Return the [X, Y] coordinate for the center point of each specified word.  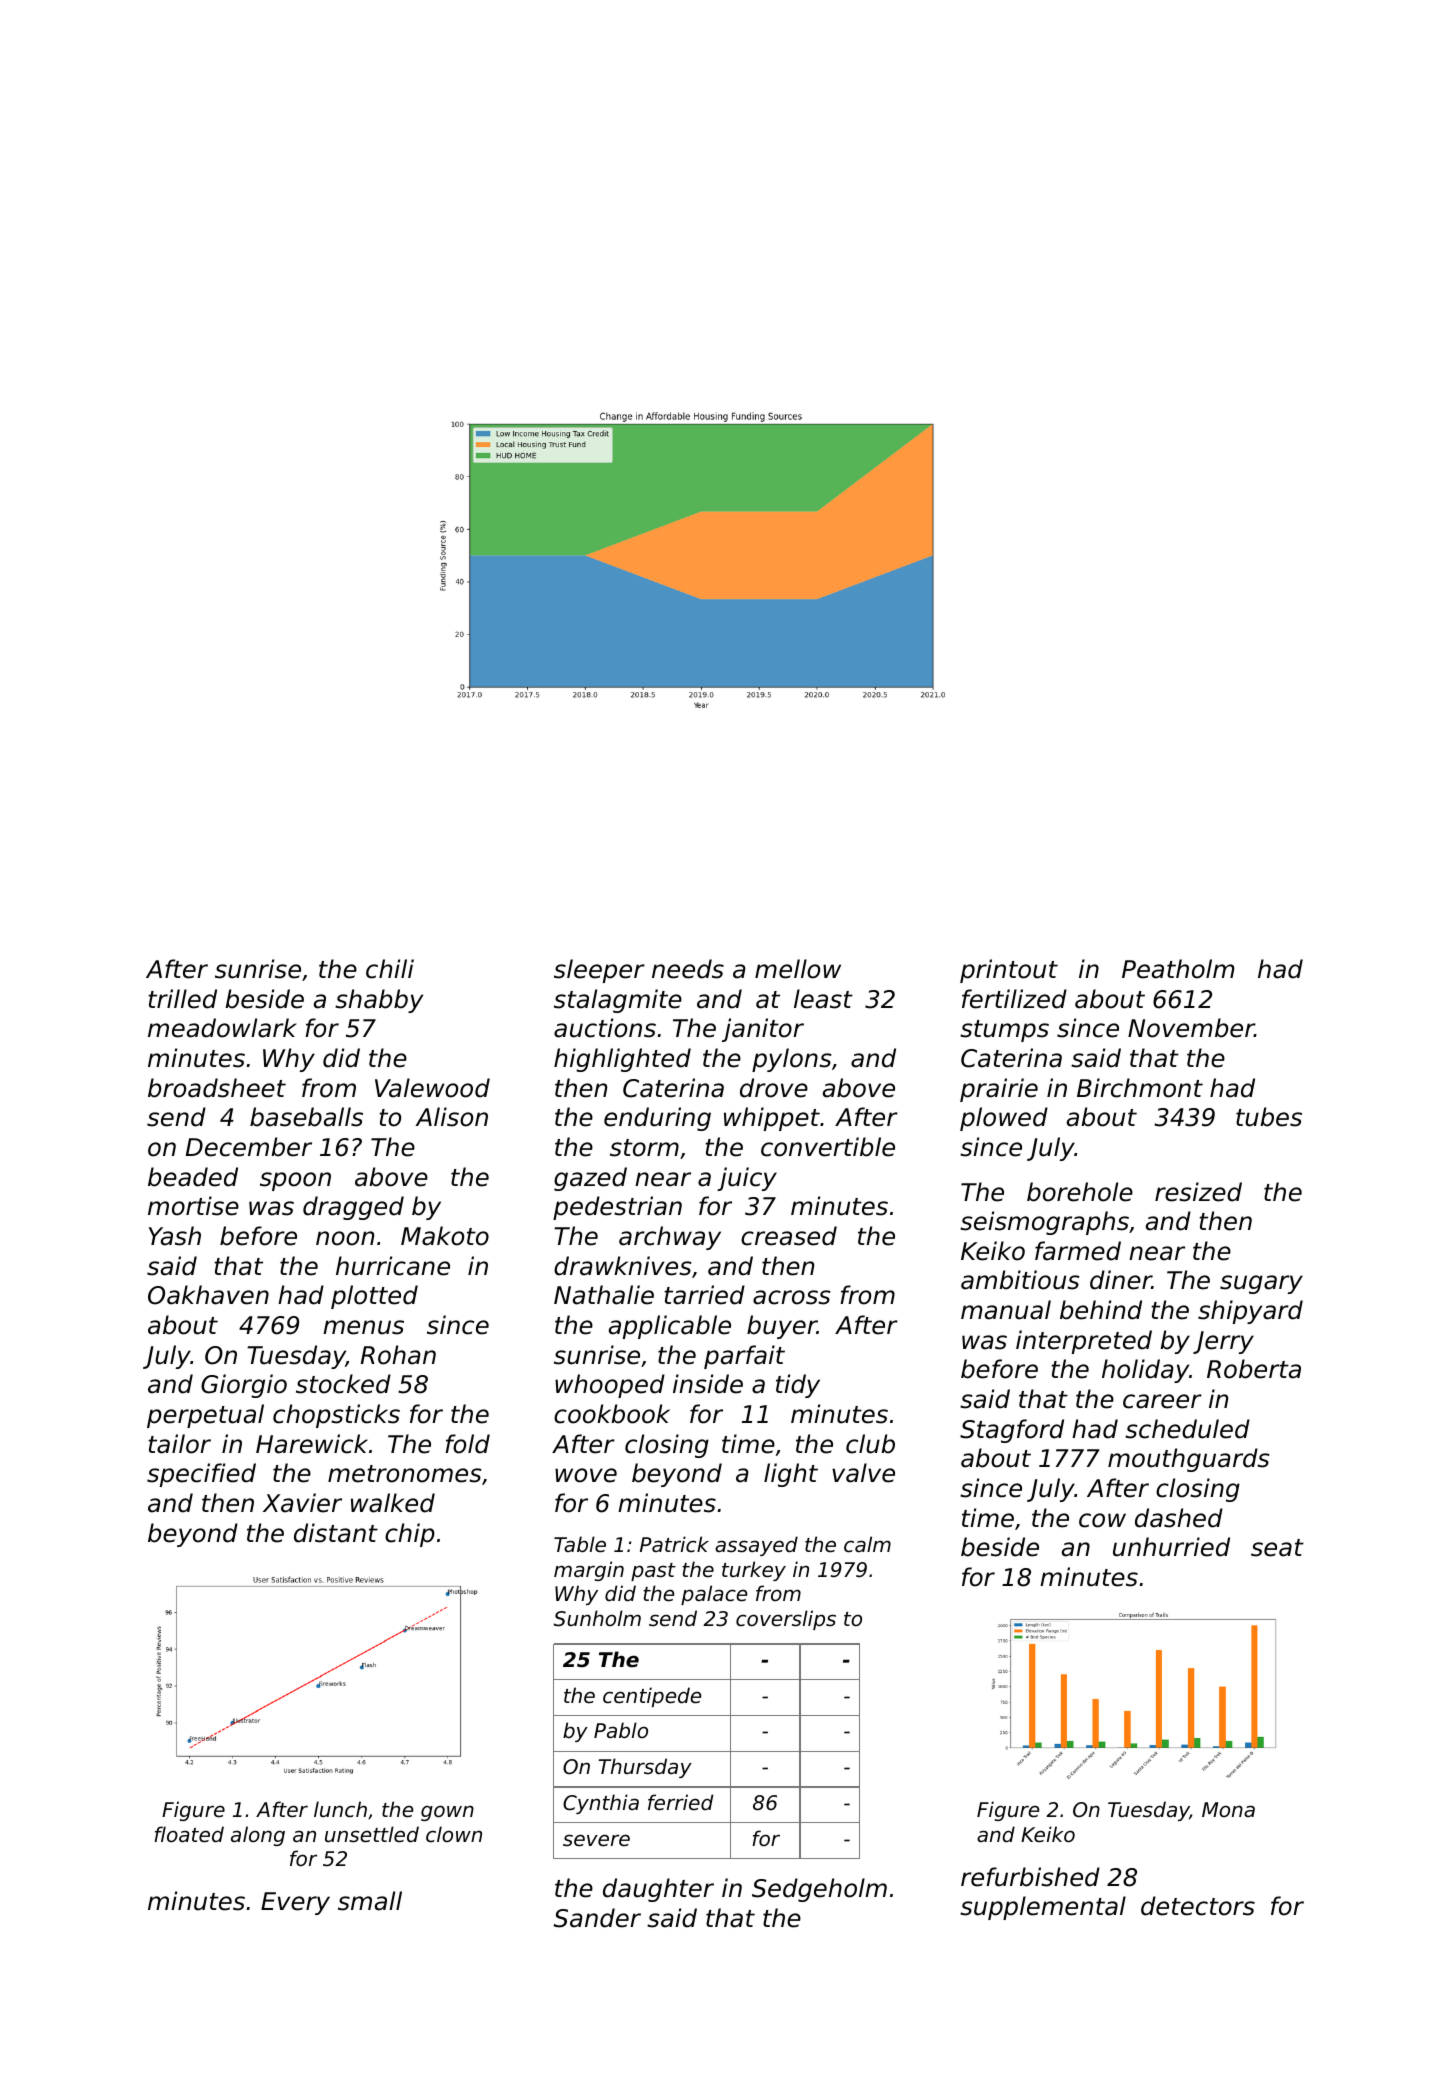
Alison [451, 1117]
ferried [680, 1802]
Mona [1228, 1809]
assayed [756, 1546]
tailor [179, 1444]
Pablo [621, 1730]
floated [189, 1834]
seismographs [1044, 1223]
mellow [798, 969]
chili [390, 969]
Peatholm [1178, 969]
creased [789, 1236]
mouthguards [1189, 1460]
